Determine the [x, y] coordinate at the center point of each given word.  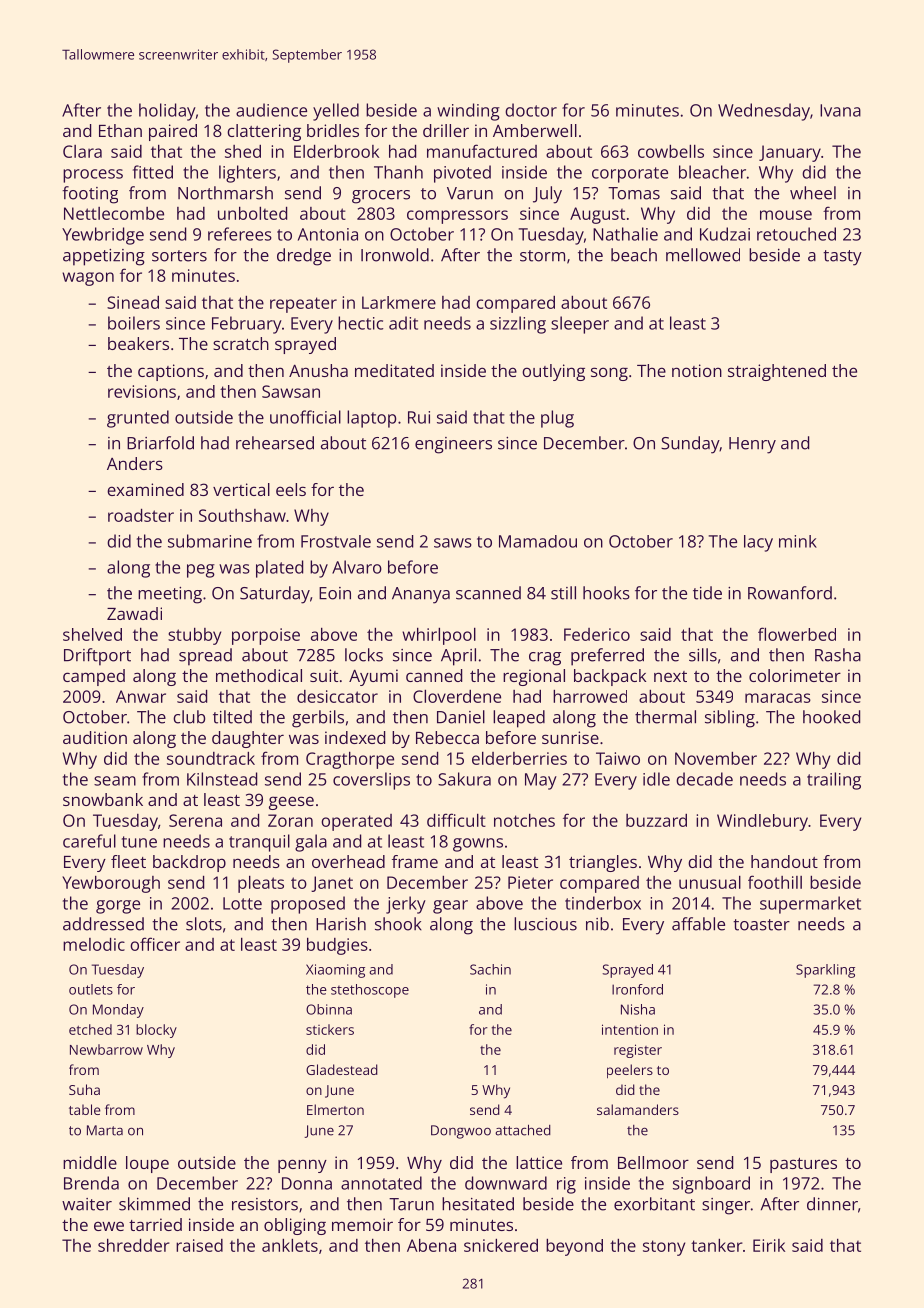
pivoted [462, 174]
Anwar [141, 696]
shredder [134, 1245]
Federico [597, 634]
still [563, 593]
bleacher [712, 172]
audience [271, 110]
